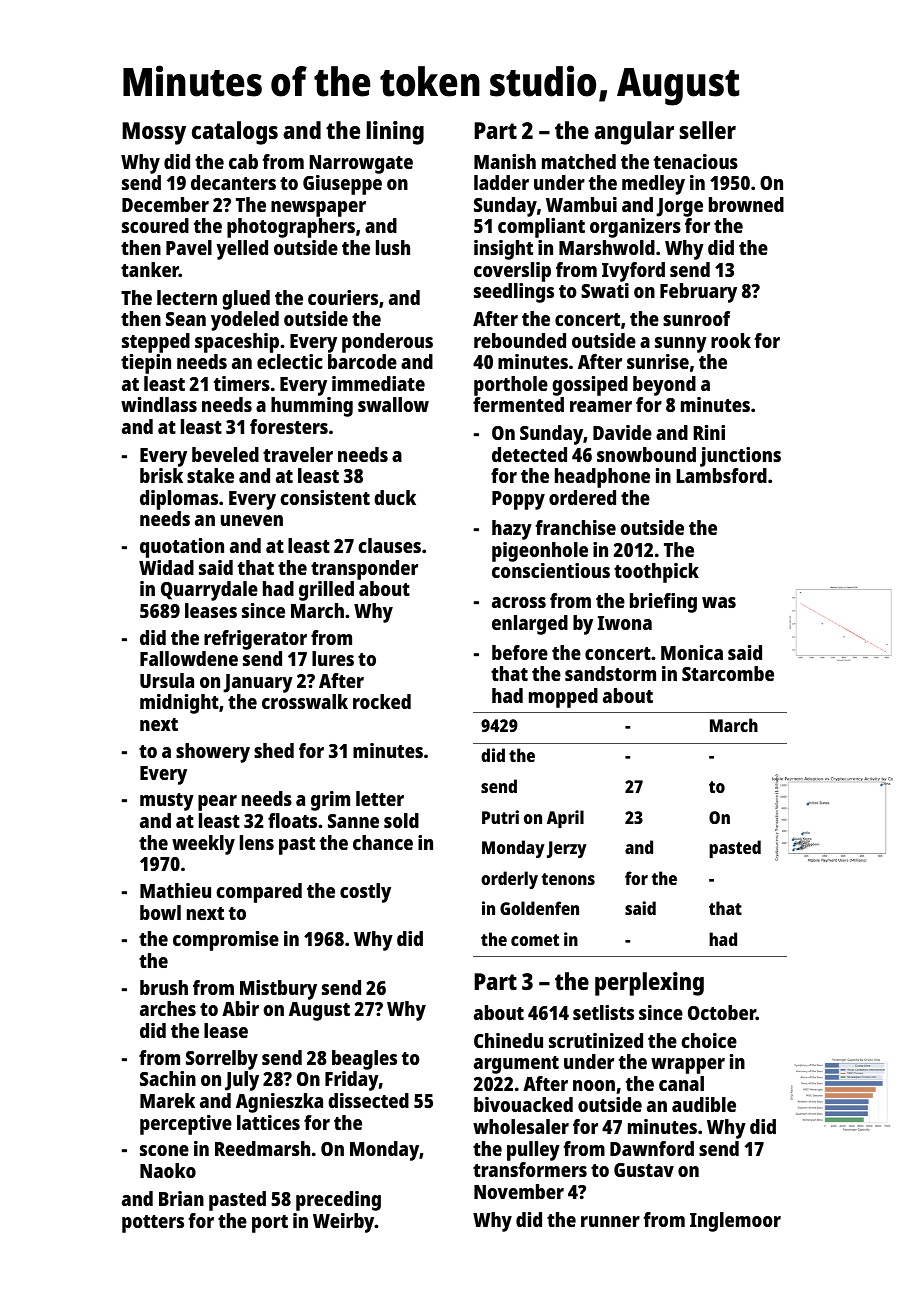 The height and width of the screenshot is (1316, 908). I want to click on Wambui, so click(581, 204).
